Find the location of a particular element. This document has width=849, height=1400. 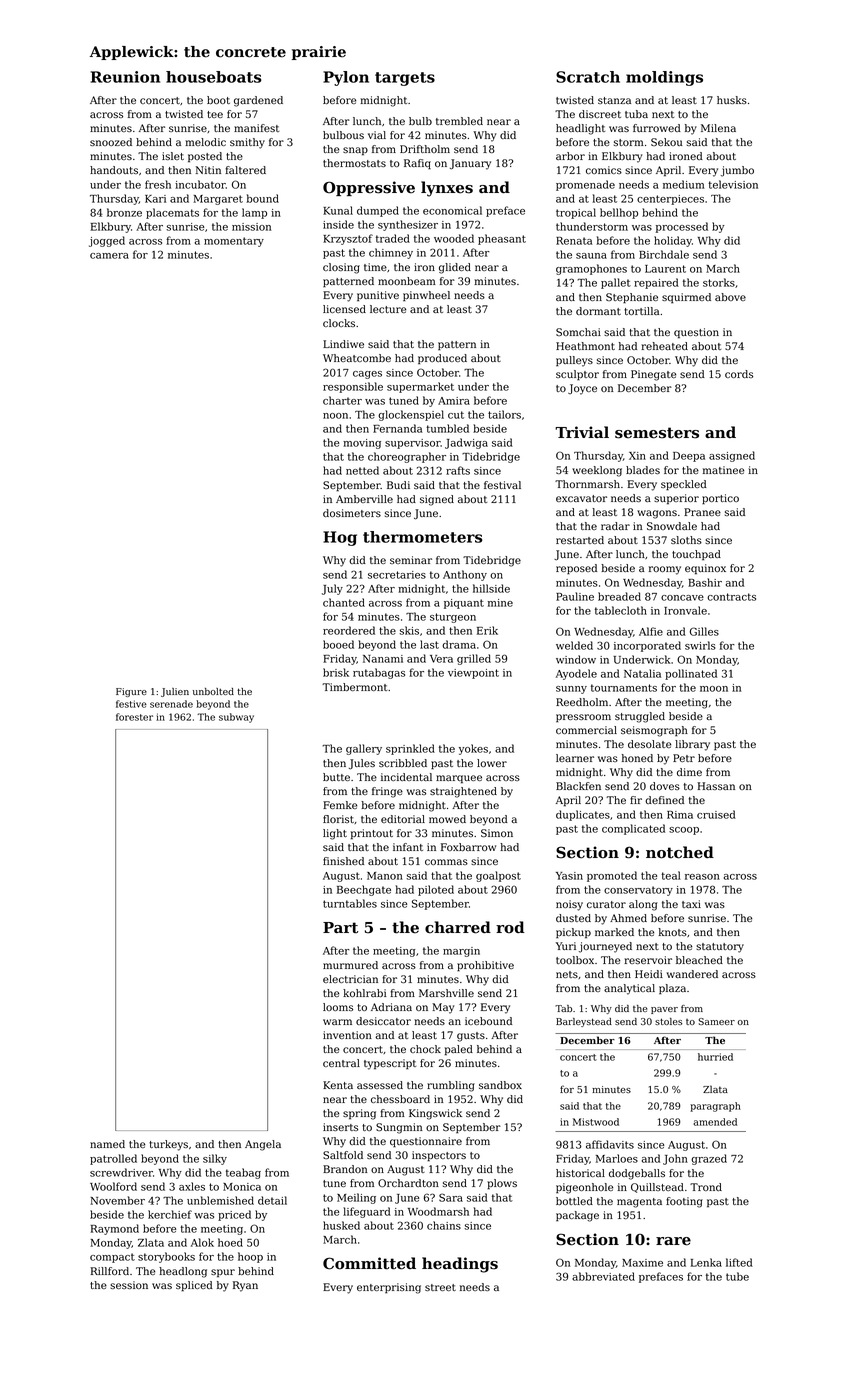

street is located at coordinates (440, 1287).
